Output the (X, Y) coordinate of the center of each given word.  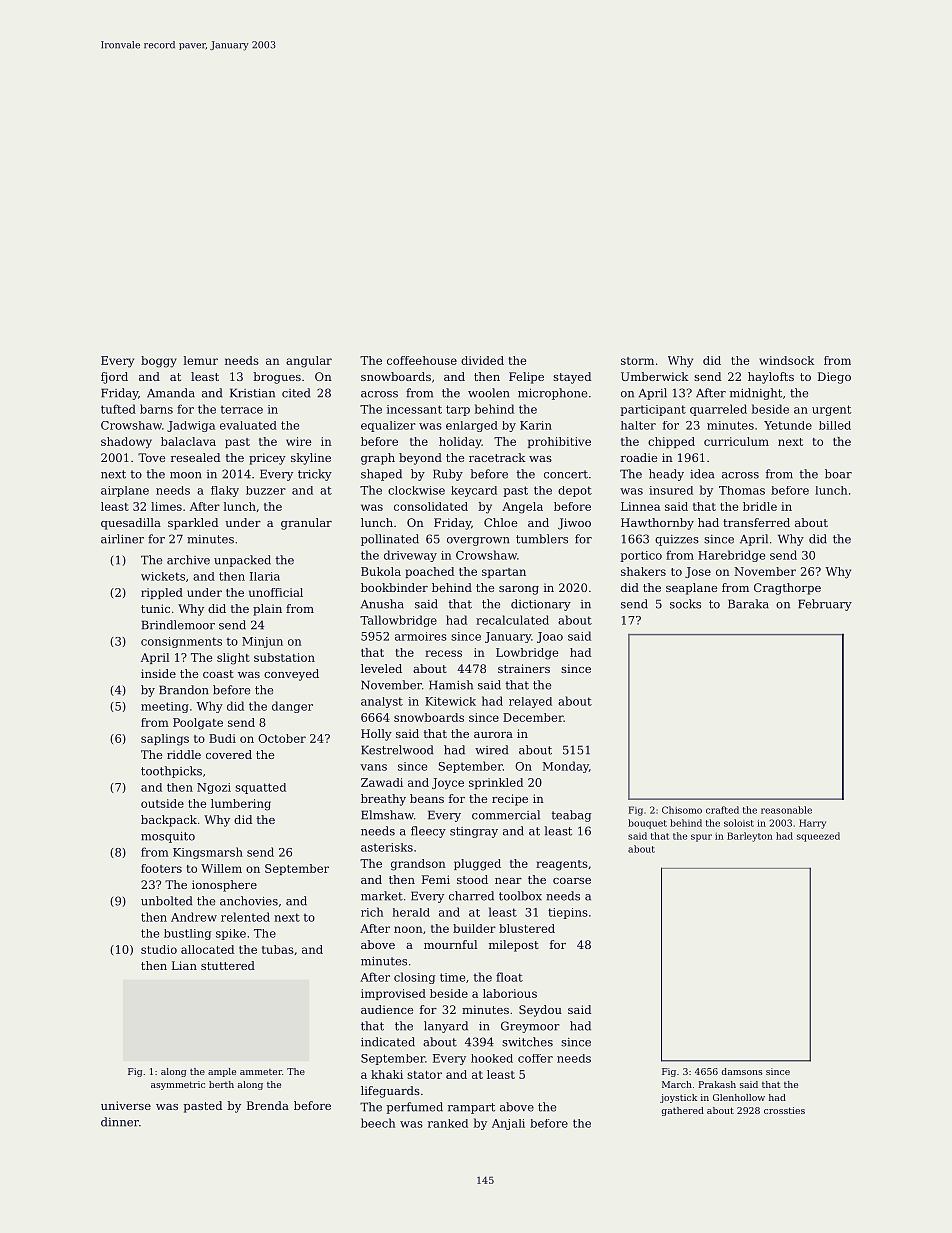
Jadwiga (191, 426)
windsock (786, 360)
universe (126, 1105)
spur (701, 838)
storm (637, 361)
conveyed (291, 675)
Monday (565, 767)
